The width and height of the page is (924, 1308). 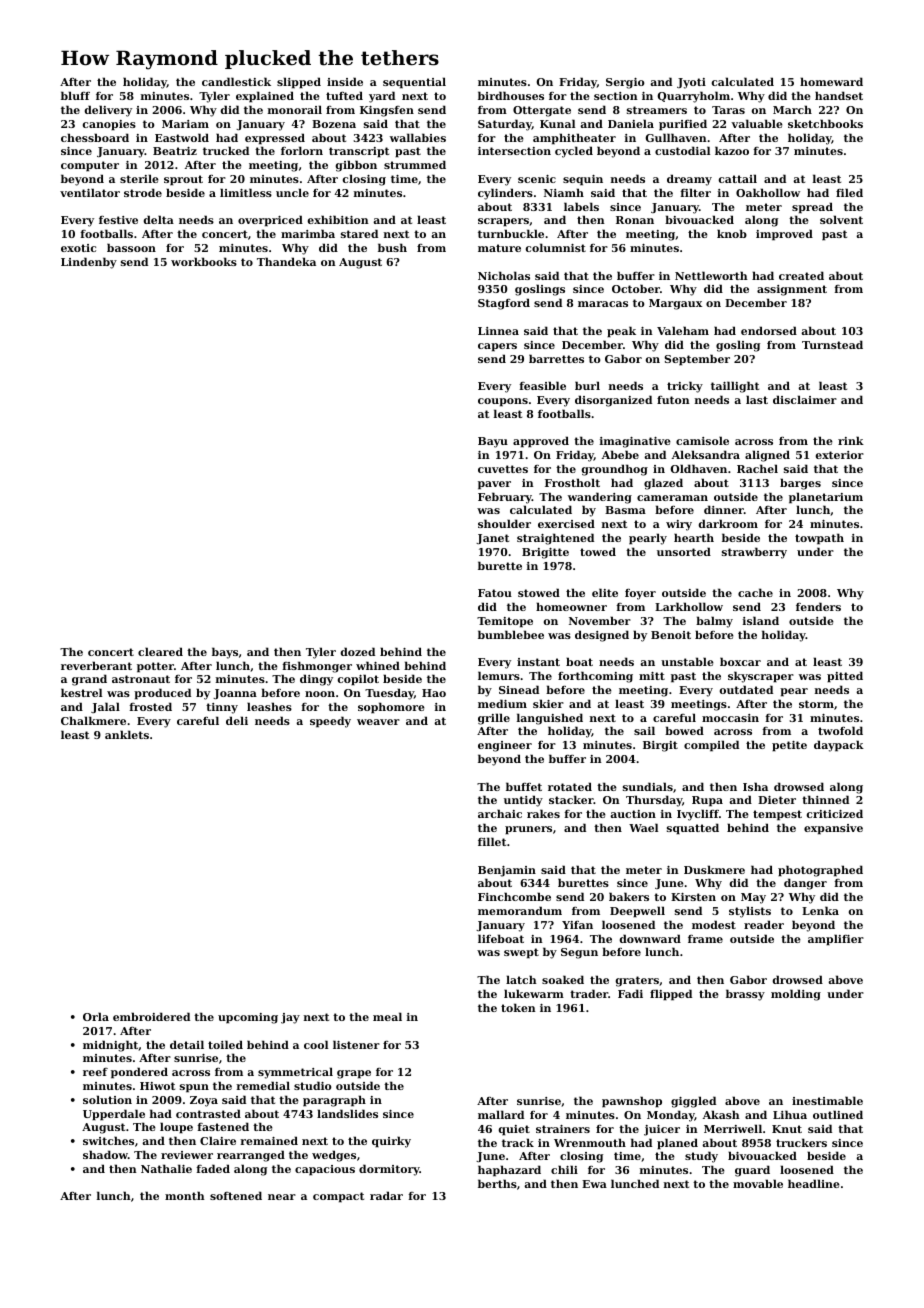 What do you see at coordinates (89, 263) in the page?
I see `Lindenby` at bounding box center [89, 263].
